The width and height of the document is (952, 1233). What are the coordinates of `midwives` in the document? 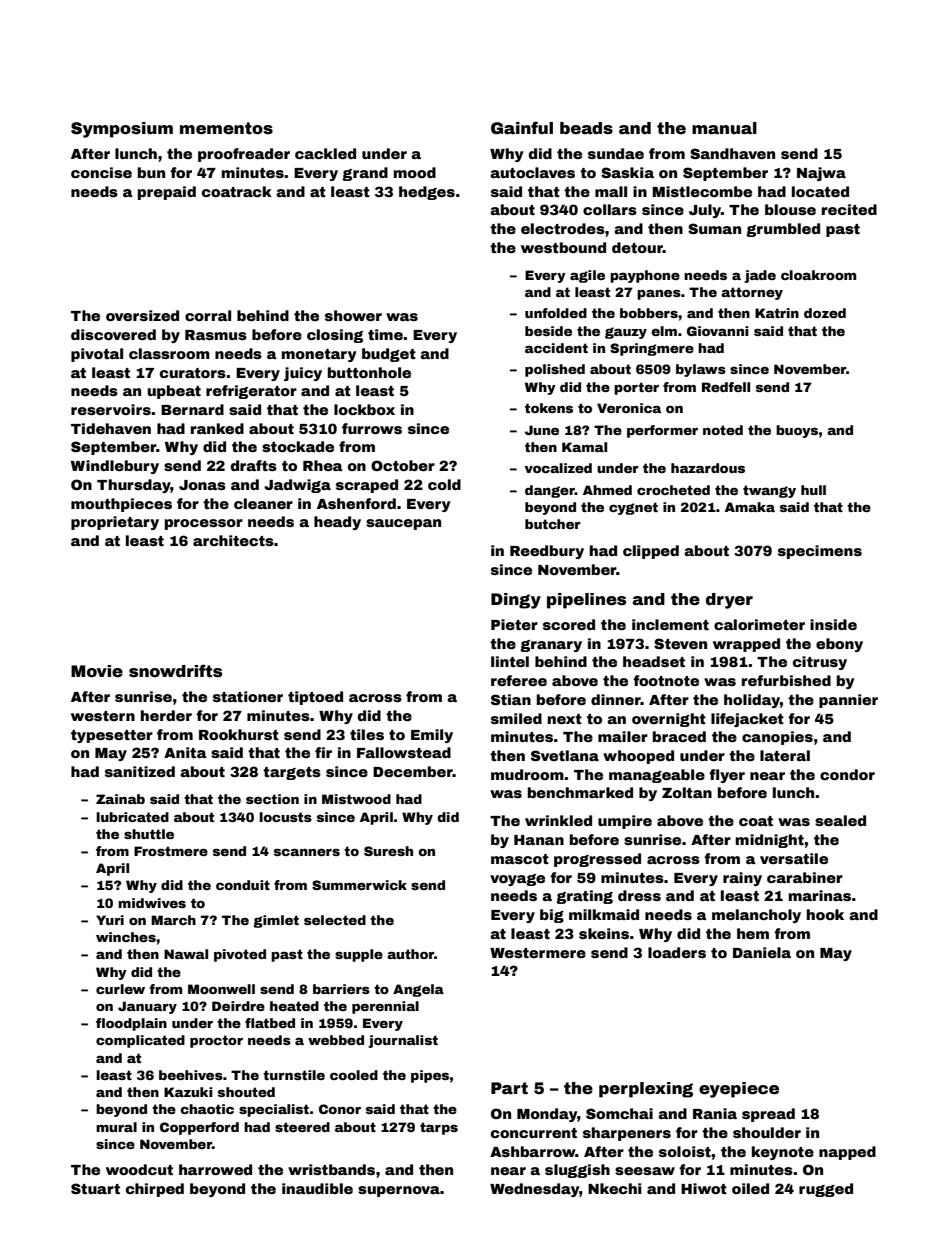 It's located at (152, 903).
